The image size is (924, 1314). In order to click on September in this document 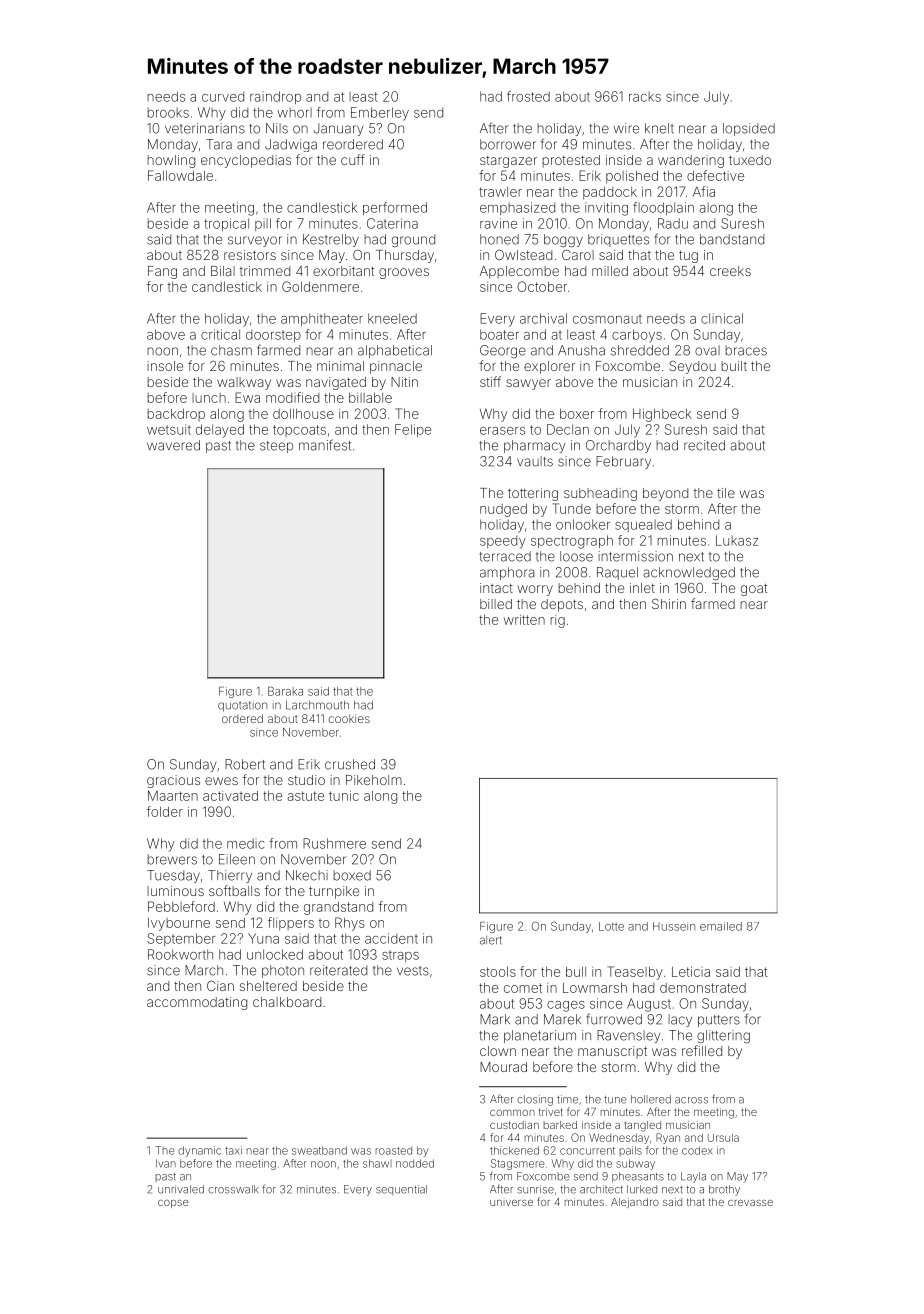, I will do `click(181, 939)`.
